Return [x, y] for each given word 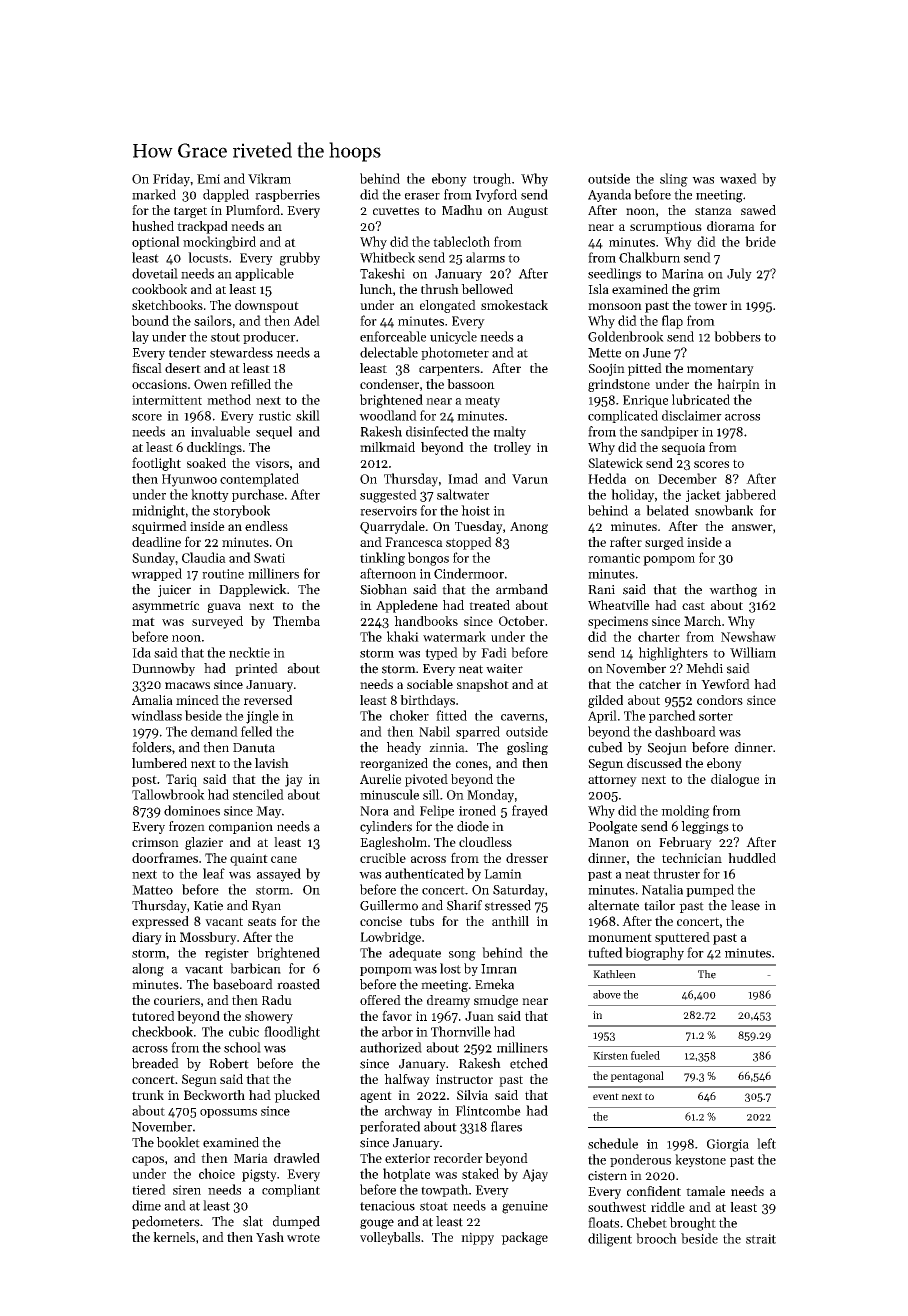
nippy [477, 1238]
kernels [174, 1237]
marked [154, 194]
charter [659, 636]
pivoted [426, 780]
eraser [422, 196]
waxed [738, 178]
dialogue [735, 780]
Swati [269, 558]
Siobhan [383, 589]
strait [761, 1239]
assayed [279, 875]
